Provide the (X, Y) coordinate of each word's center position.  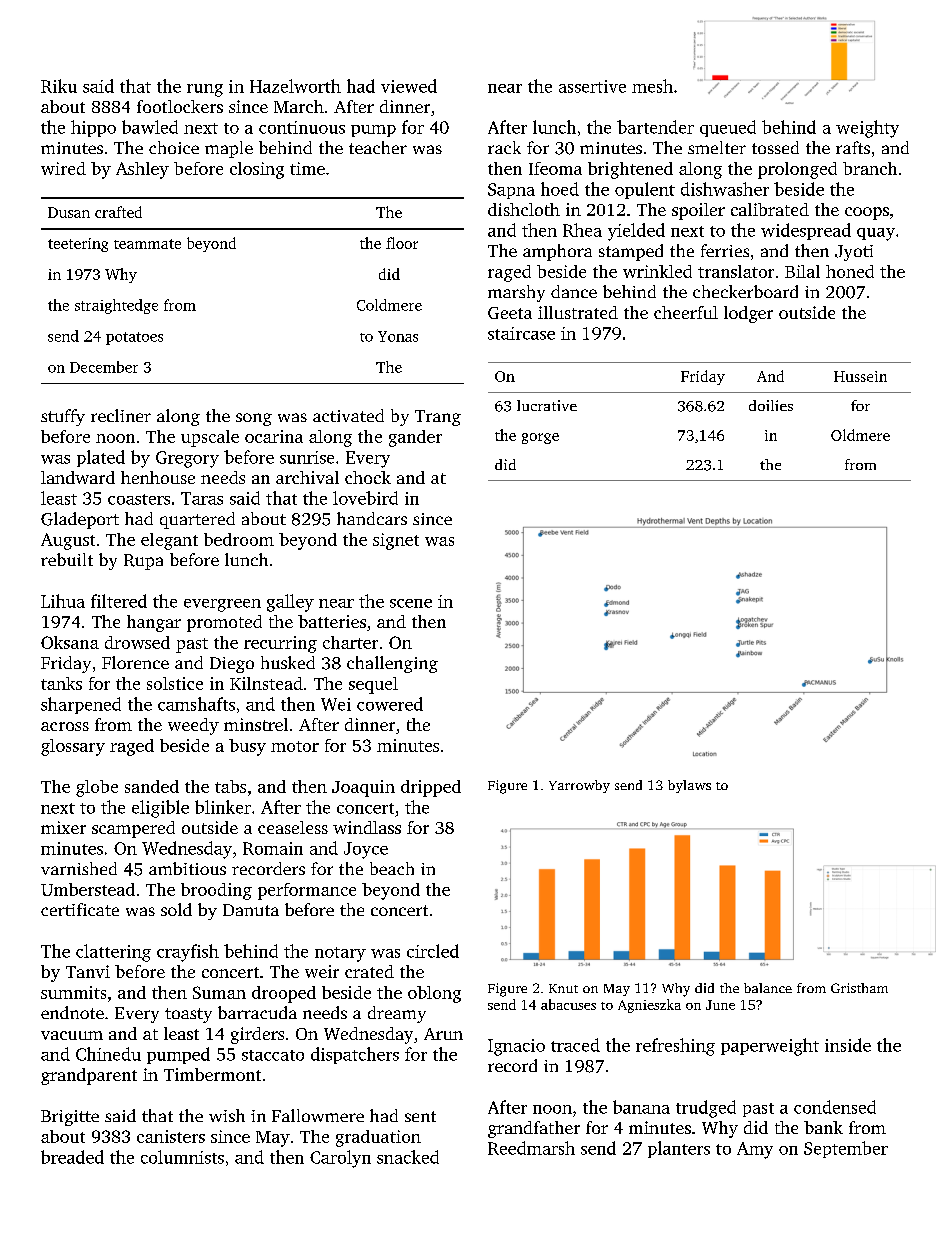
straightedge (116, 306)
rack (504, 147)
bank (823, 1127)
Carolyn (340, 1159)
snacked (408, 1157)
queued (728, 128)
